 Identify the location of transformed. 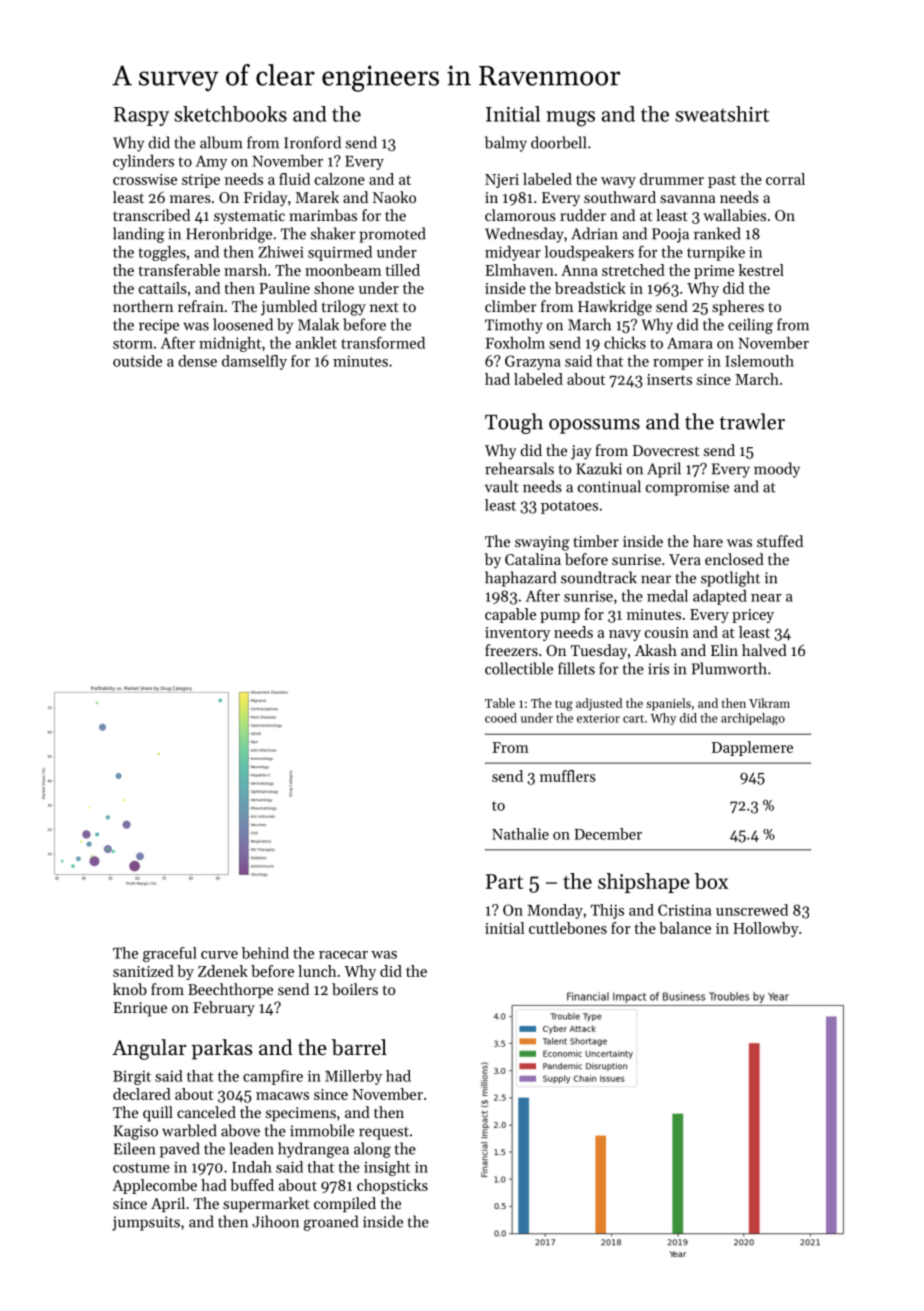
(383, 342).
